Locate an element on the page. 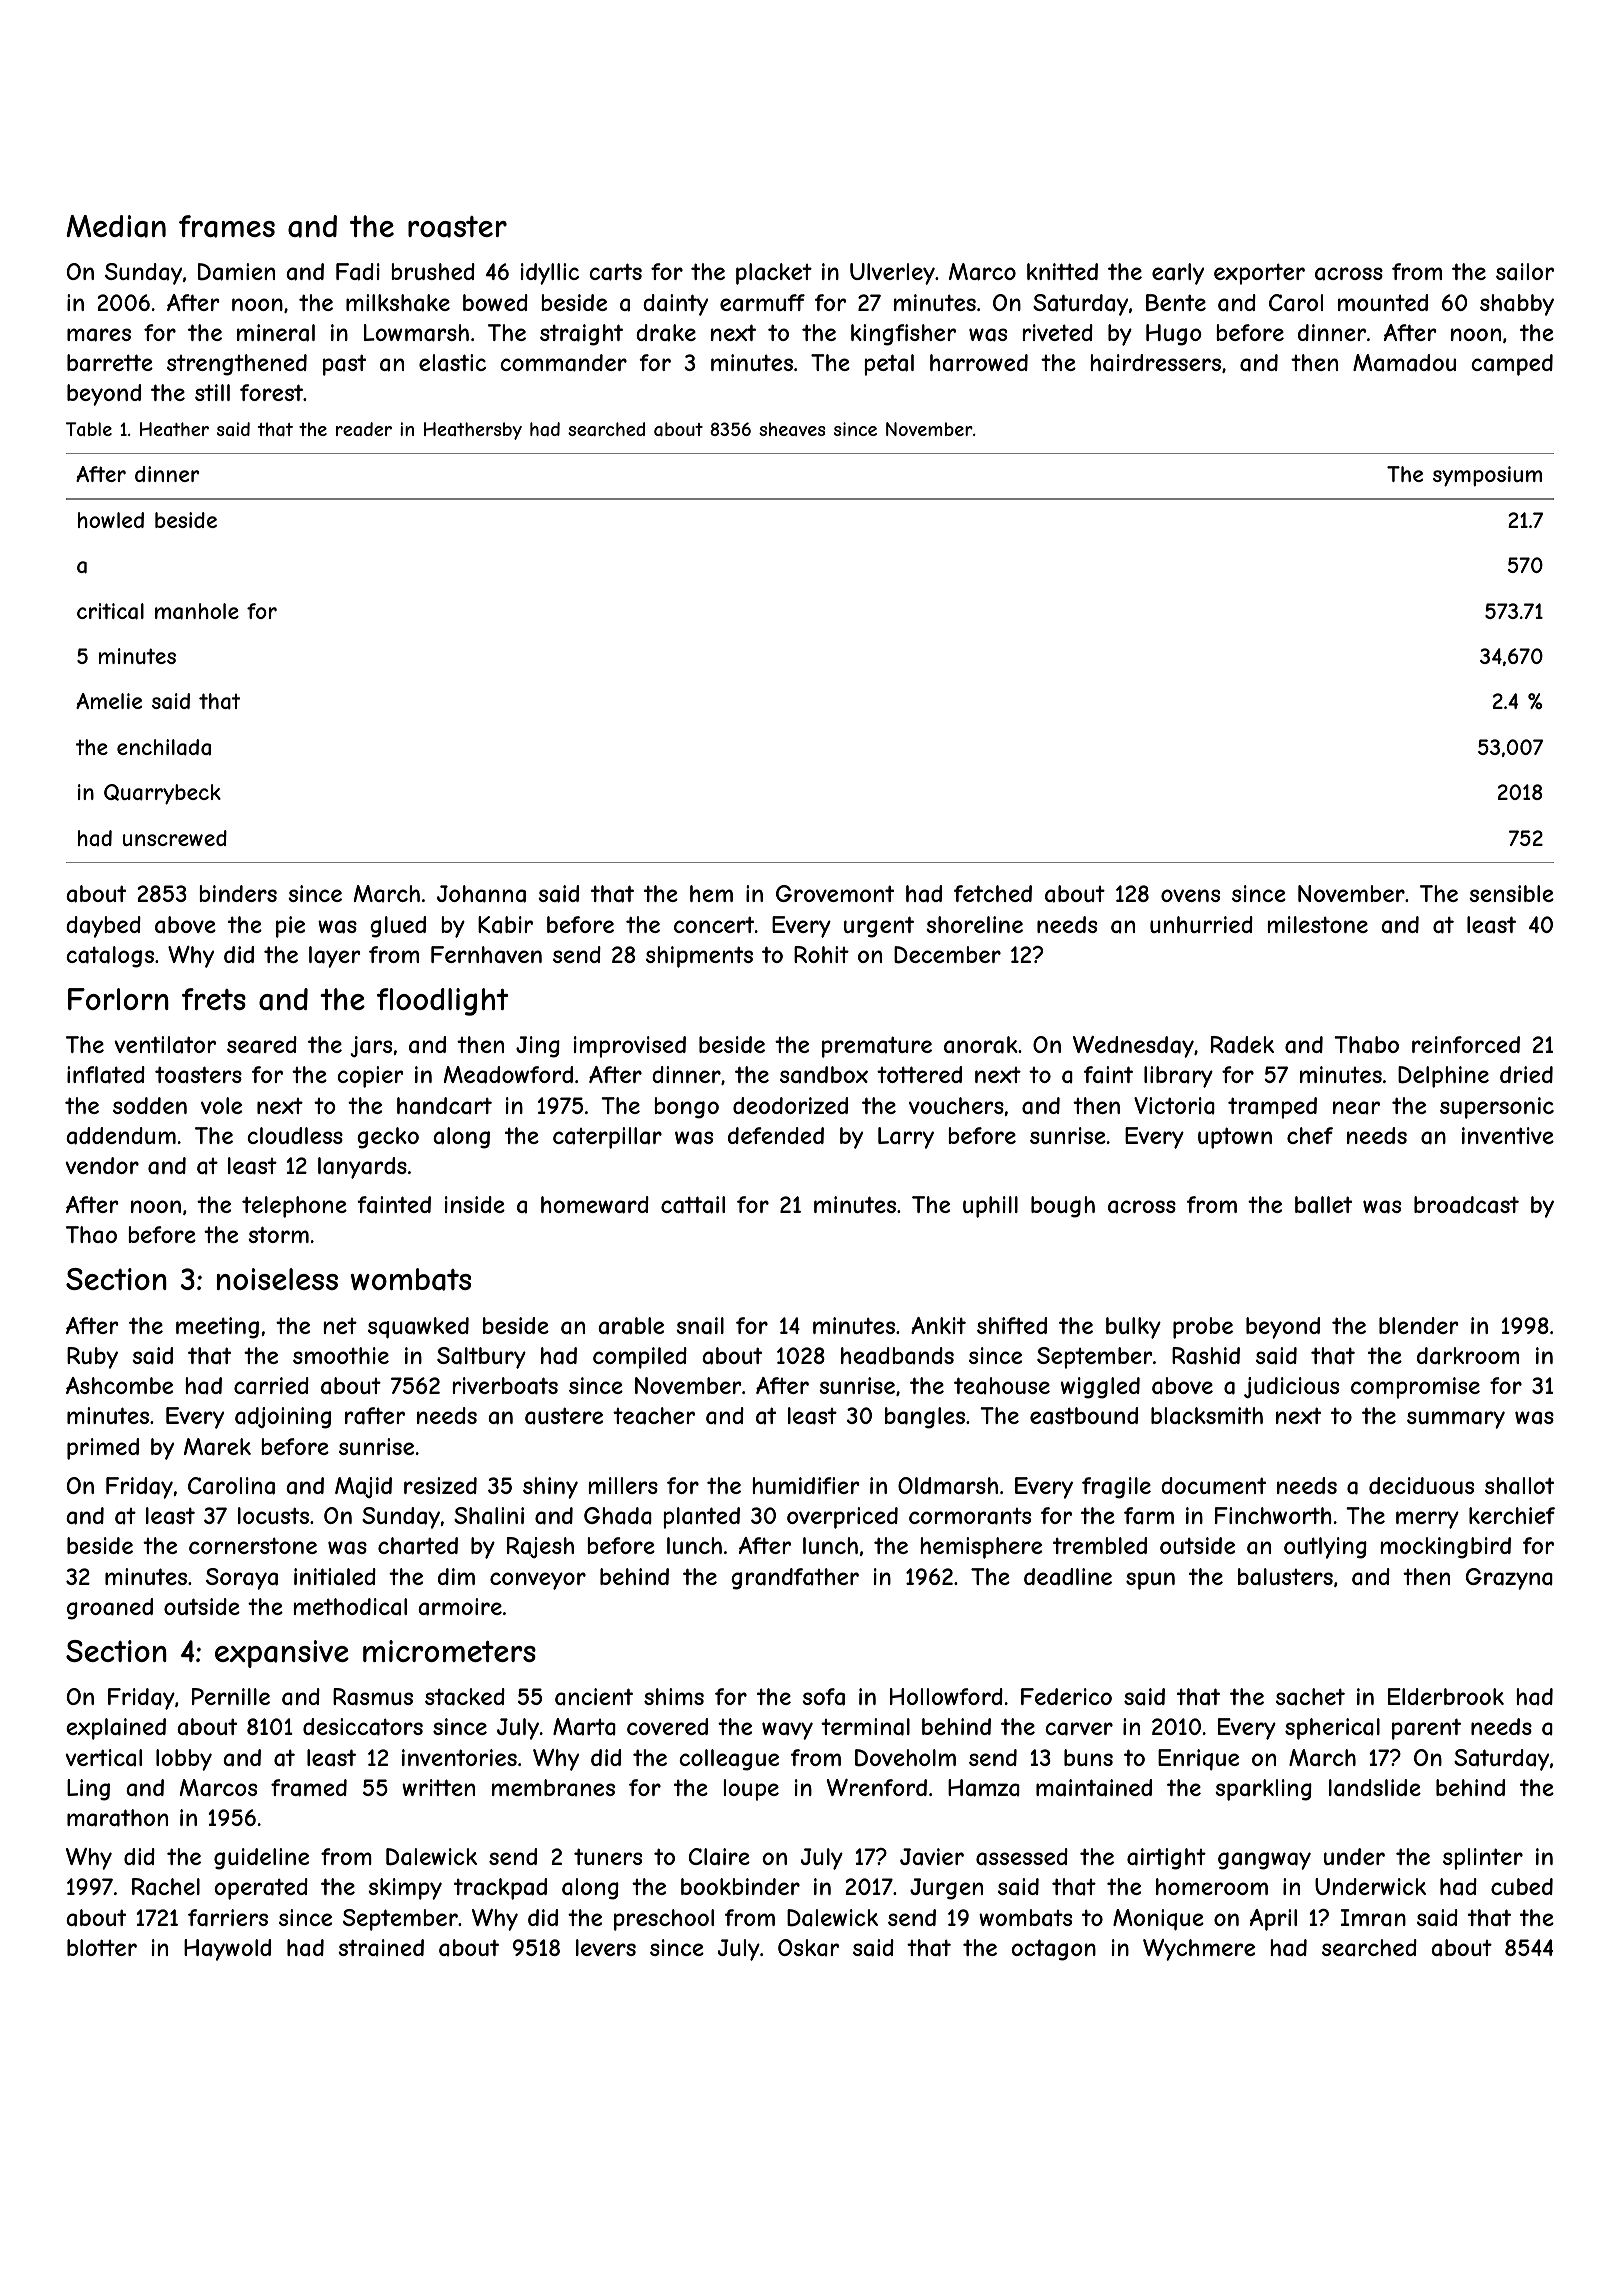  knitted is located at coordinates (1062, 271).
